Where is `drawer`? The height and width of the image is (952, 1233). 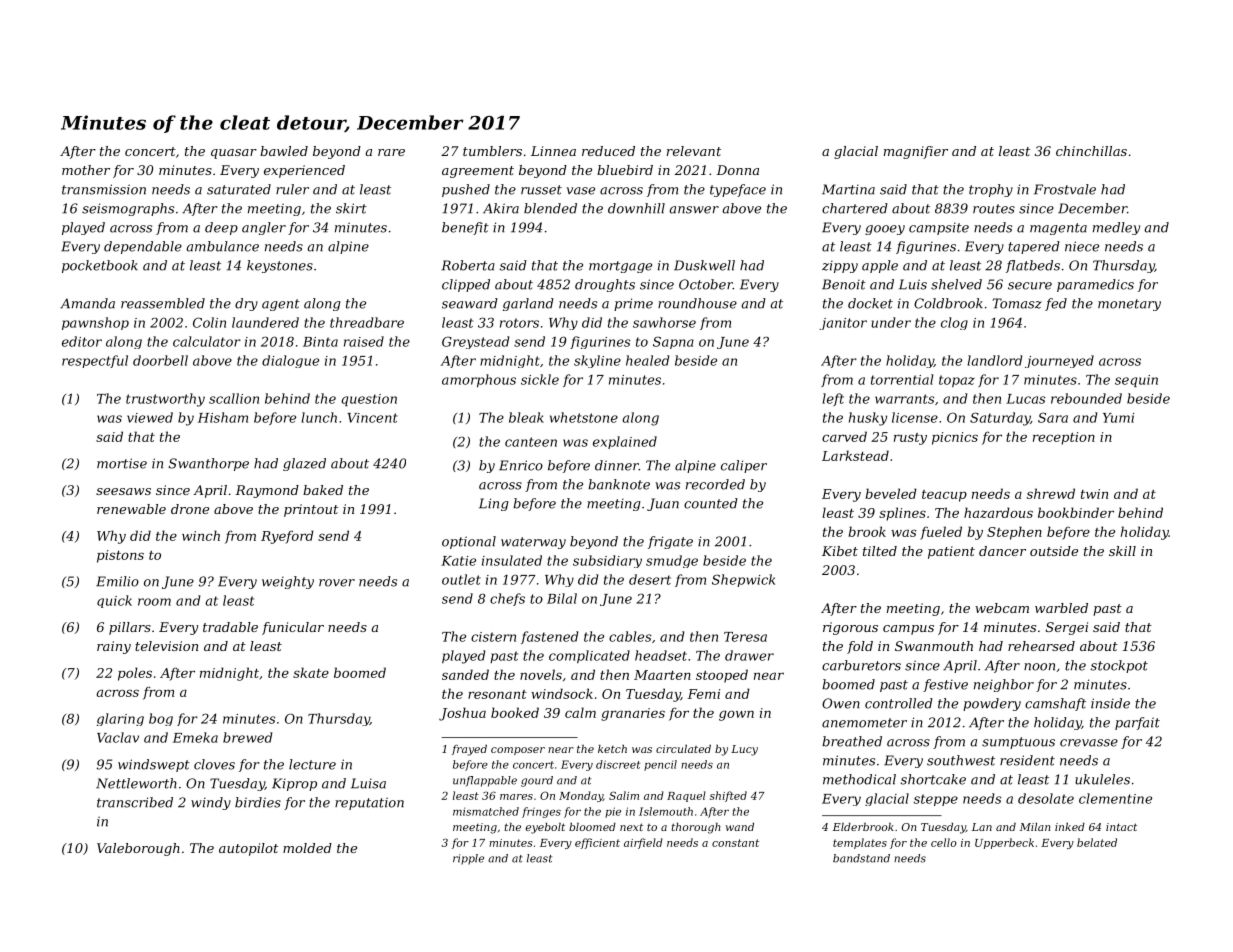
drawer is located at coordinates (749, 655).
